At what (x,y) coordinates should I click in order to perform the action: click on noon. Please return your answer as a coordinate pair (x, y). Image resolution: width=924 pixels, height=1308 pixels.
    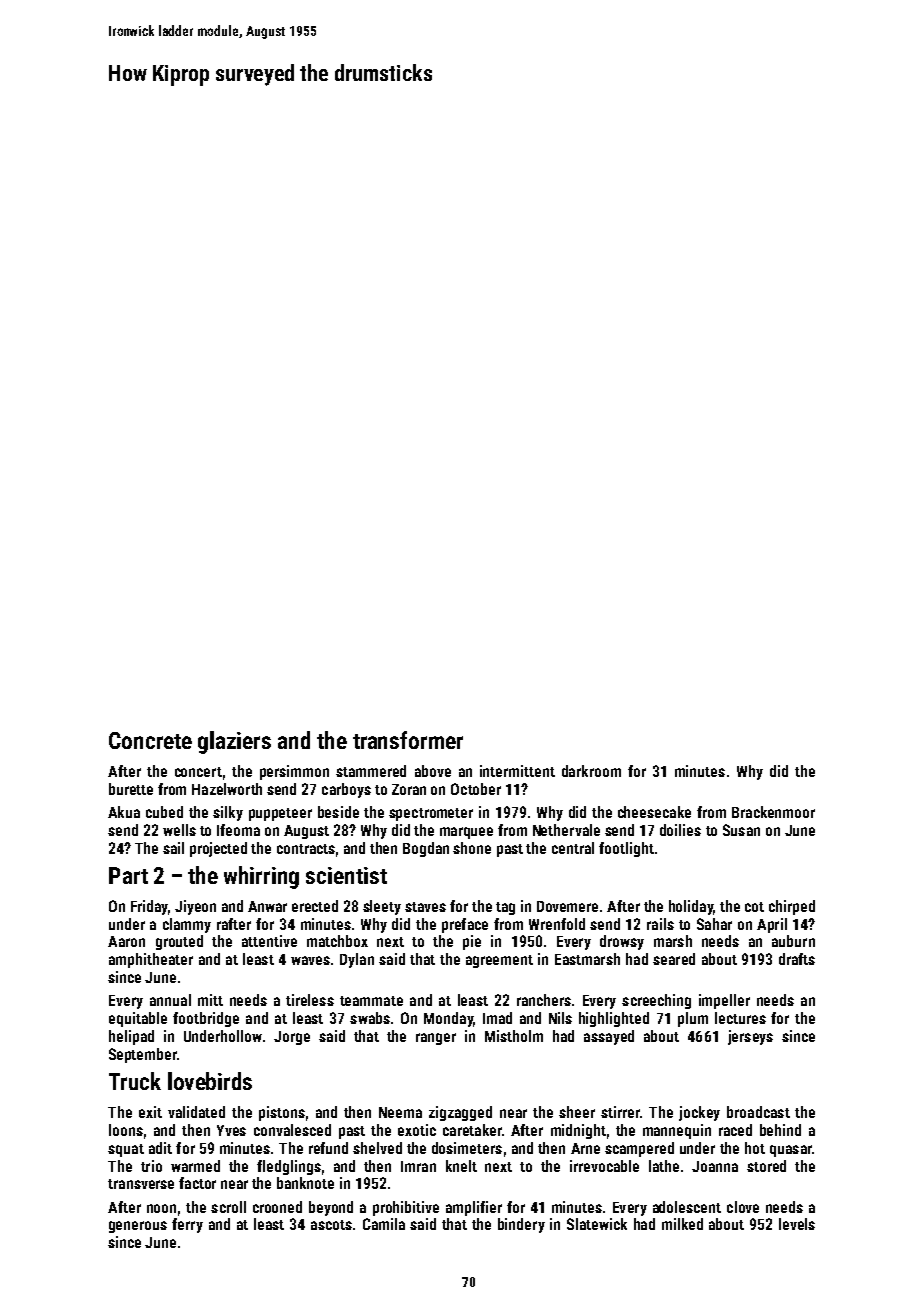
    Looking at the image, I should click on (161, 1208).
